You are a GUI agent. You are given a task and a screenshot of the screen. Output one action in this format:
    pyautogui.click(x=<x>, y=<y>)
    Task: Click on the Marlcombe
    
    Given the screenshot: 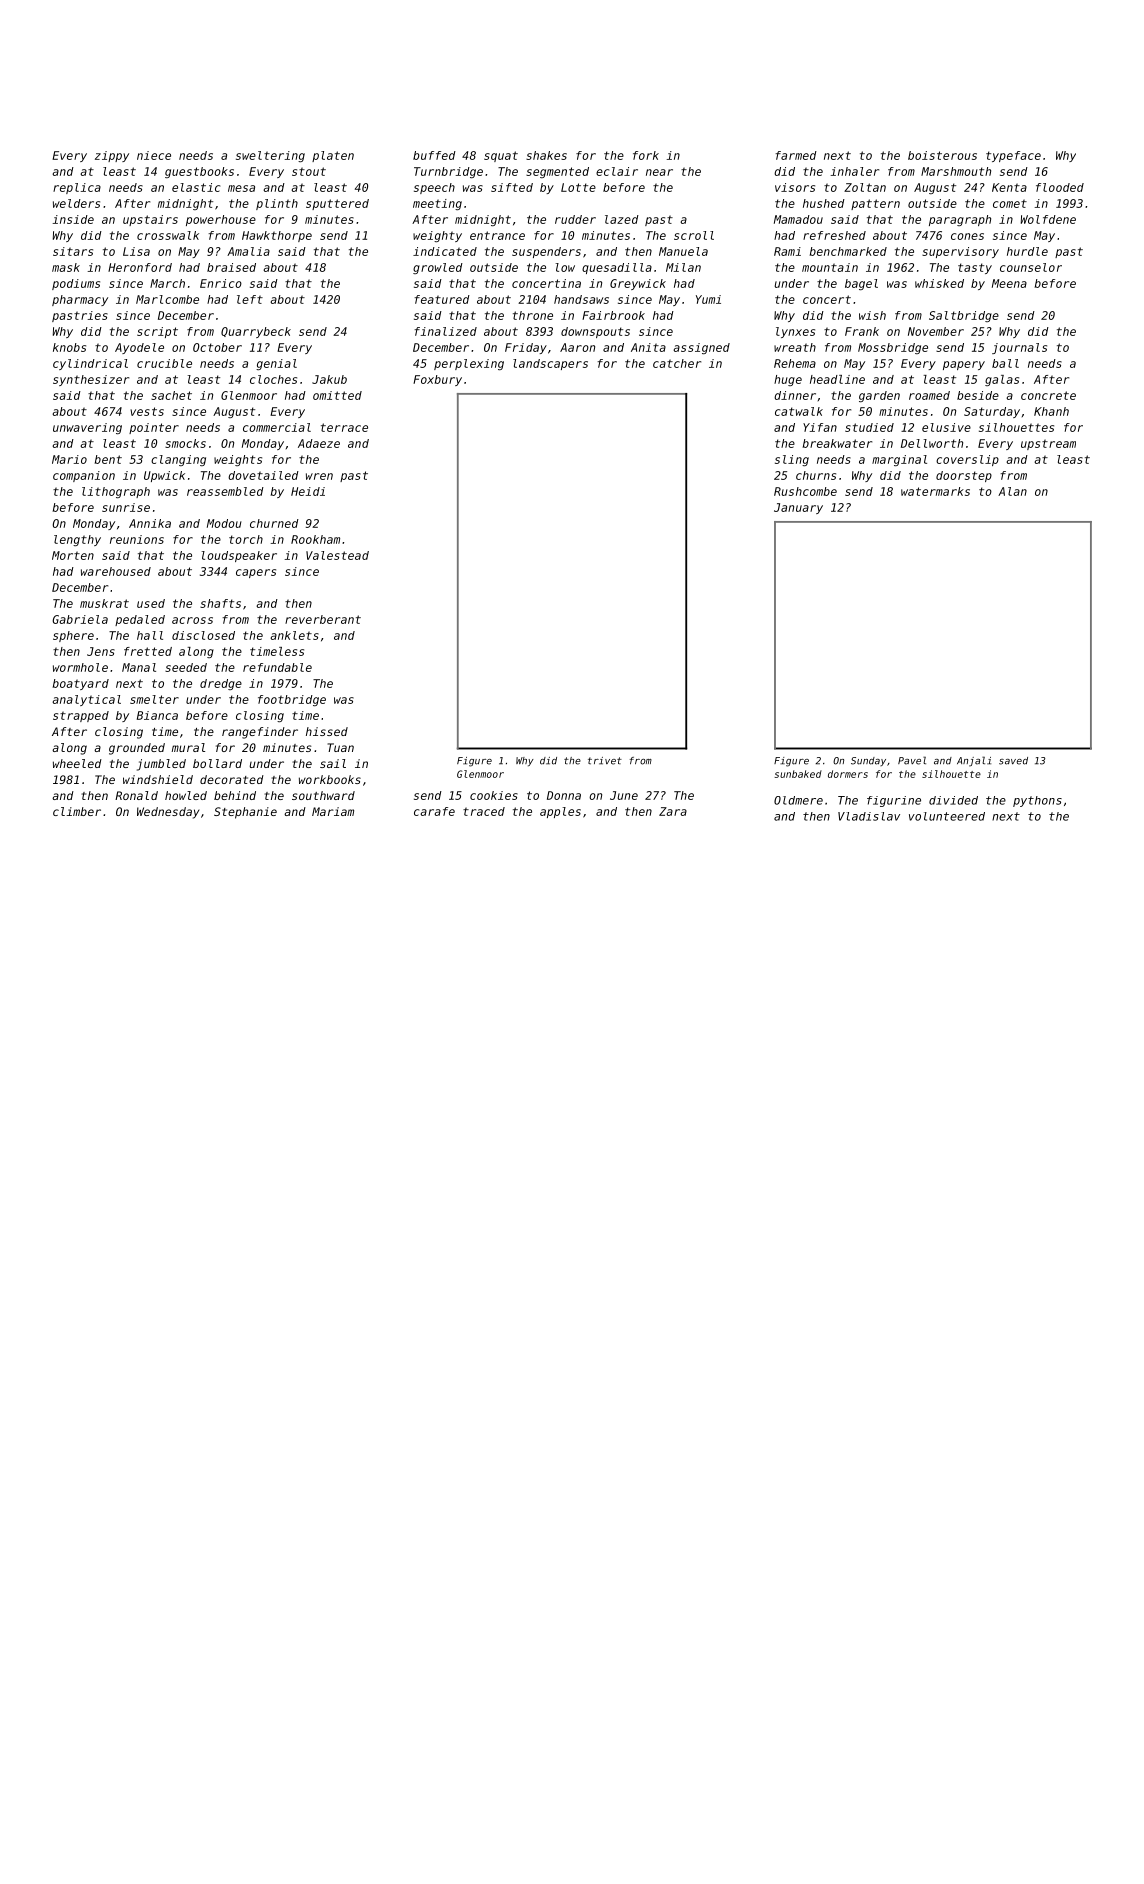 What is the action you would take?
    pyautogui.click(x=167, y=299)
